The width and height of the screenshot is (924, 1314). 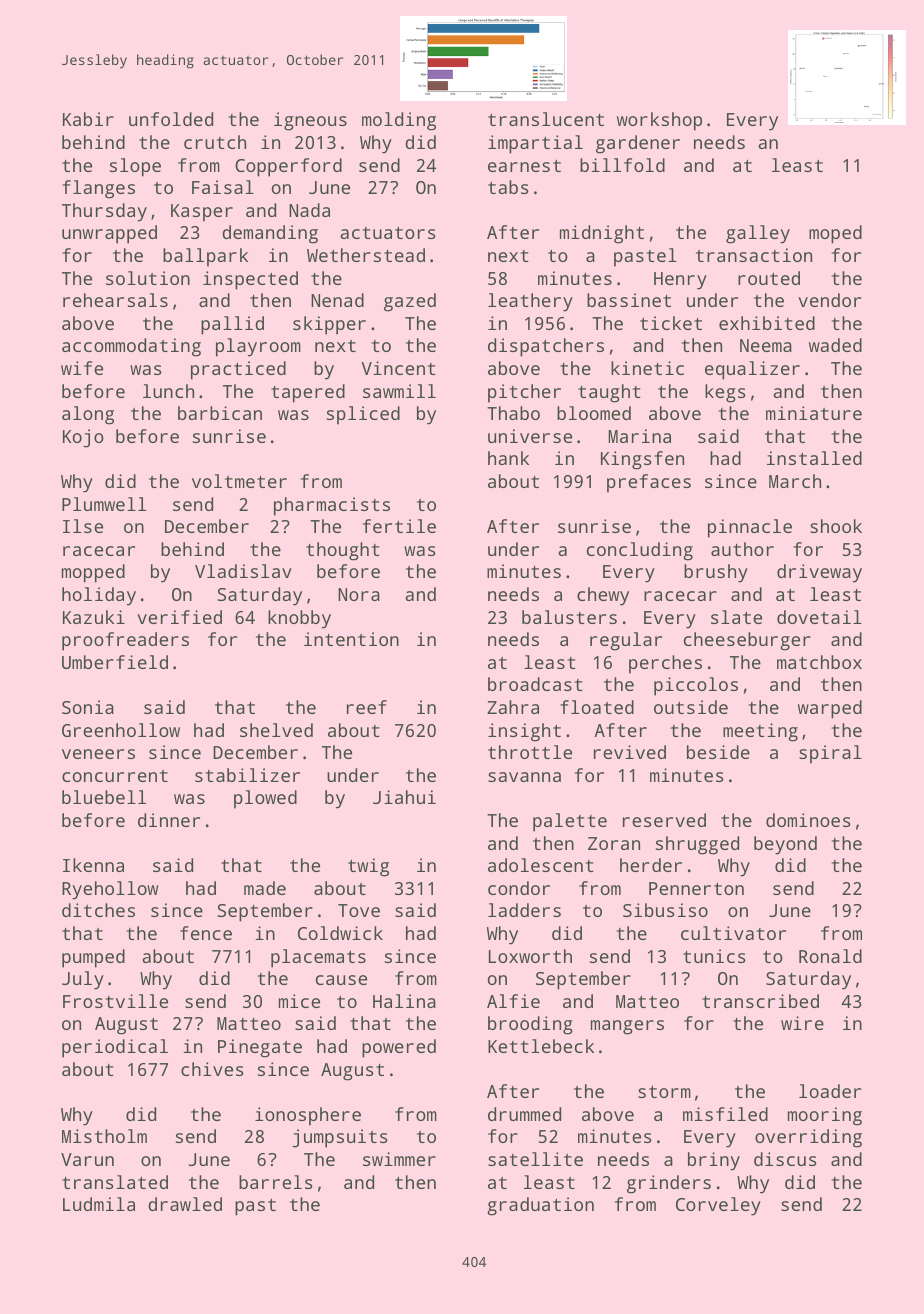 What do you see at coordinates (530, 752) in the screenshot?
I see `throttle` at bounding box center [530, 752].
